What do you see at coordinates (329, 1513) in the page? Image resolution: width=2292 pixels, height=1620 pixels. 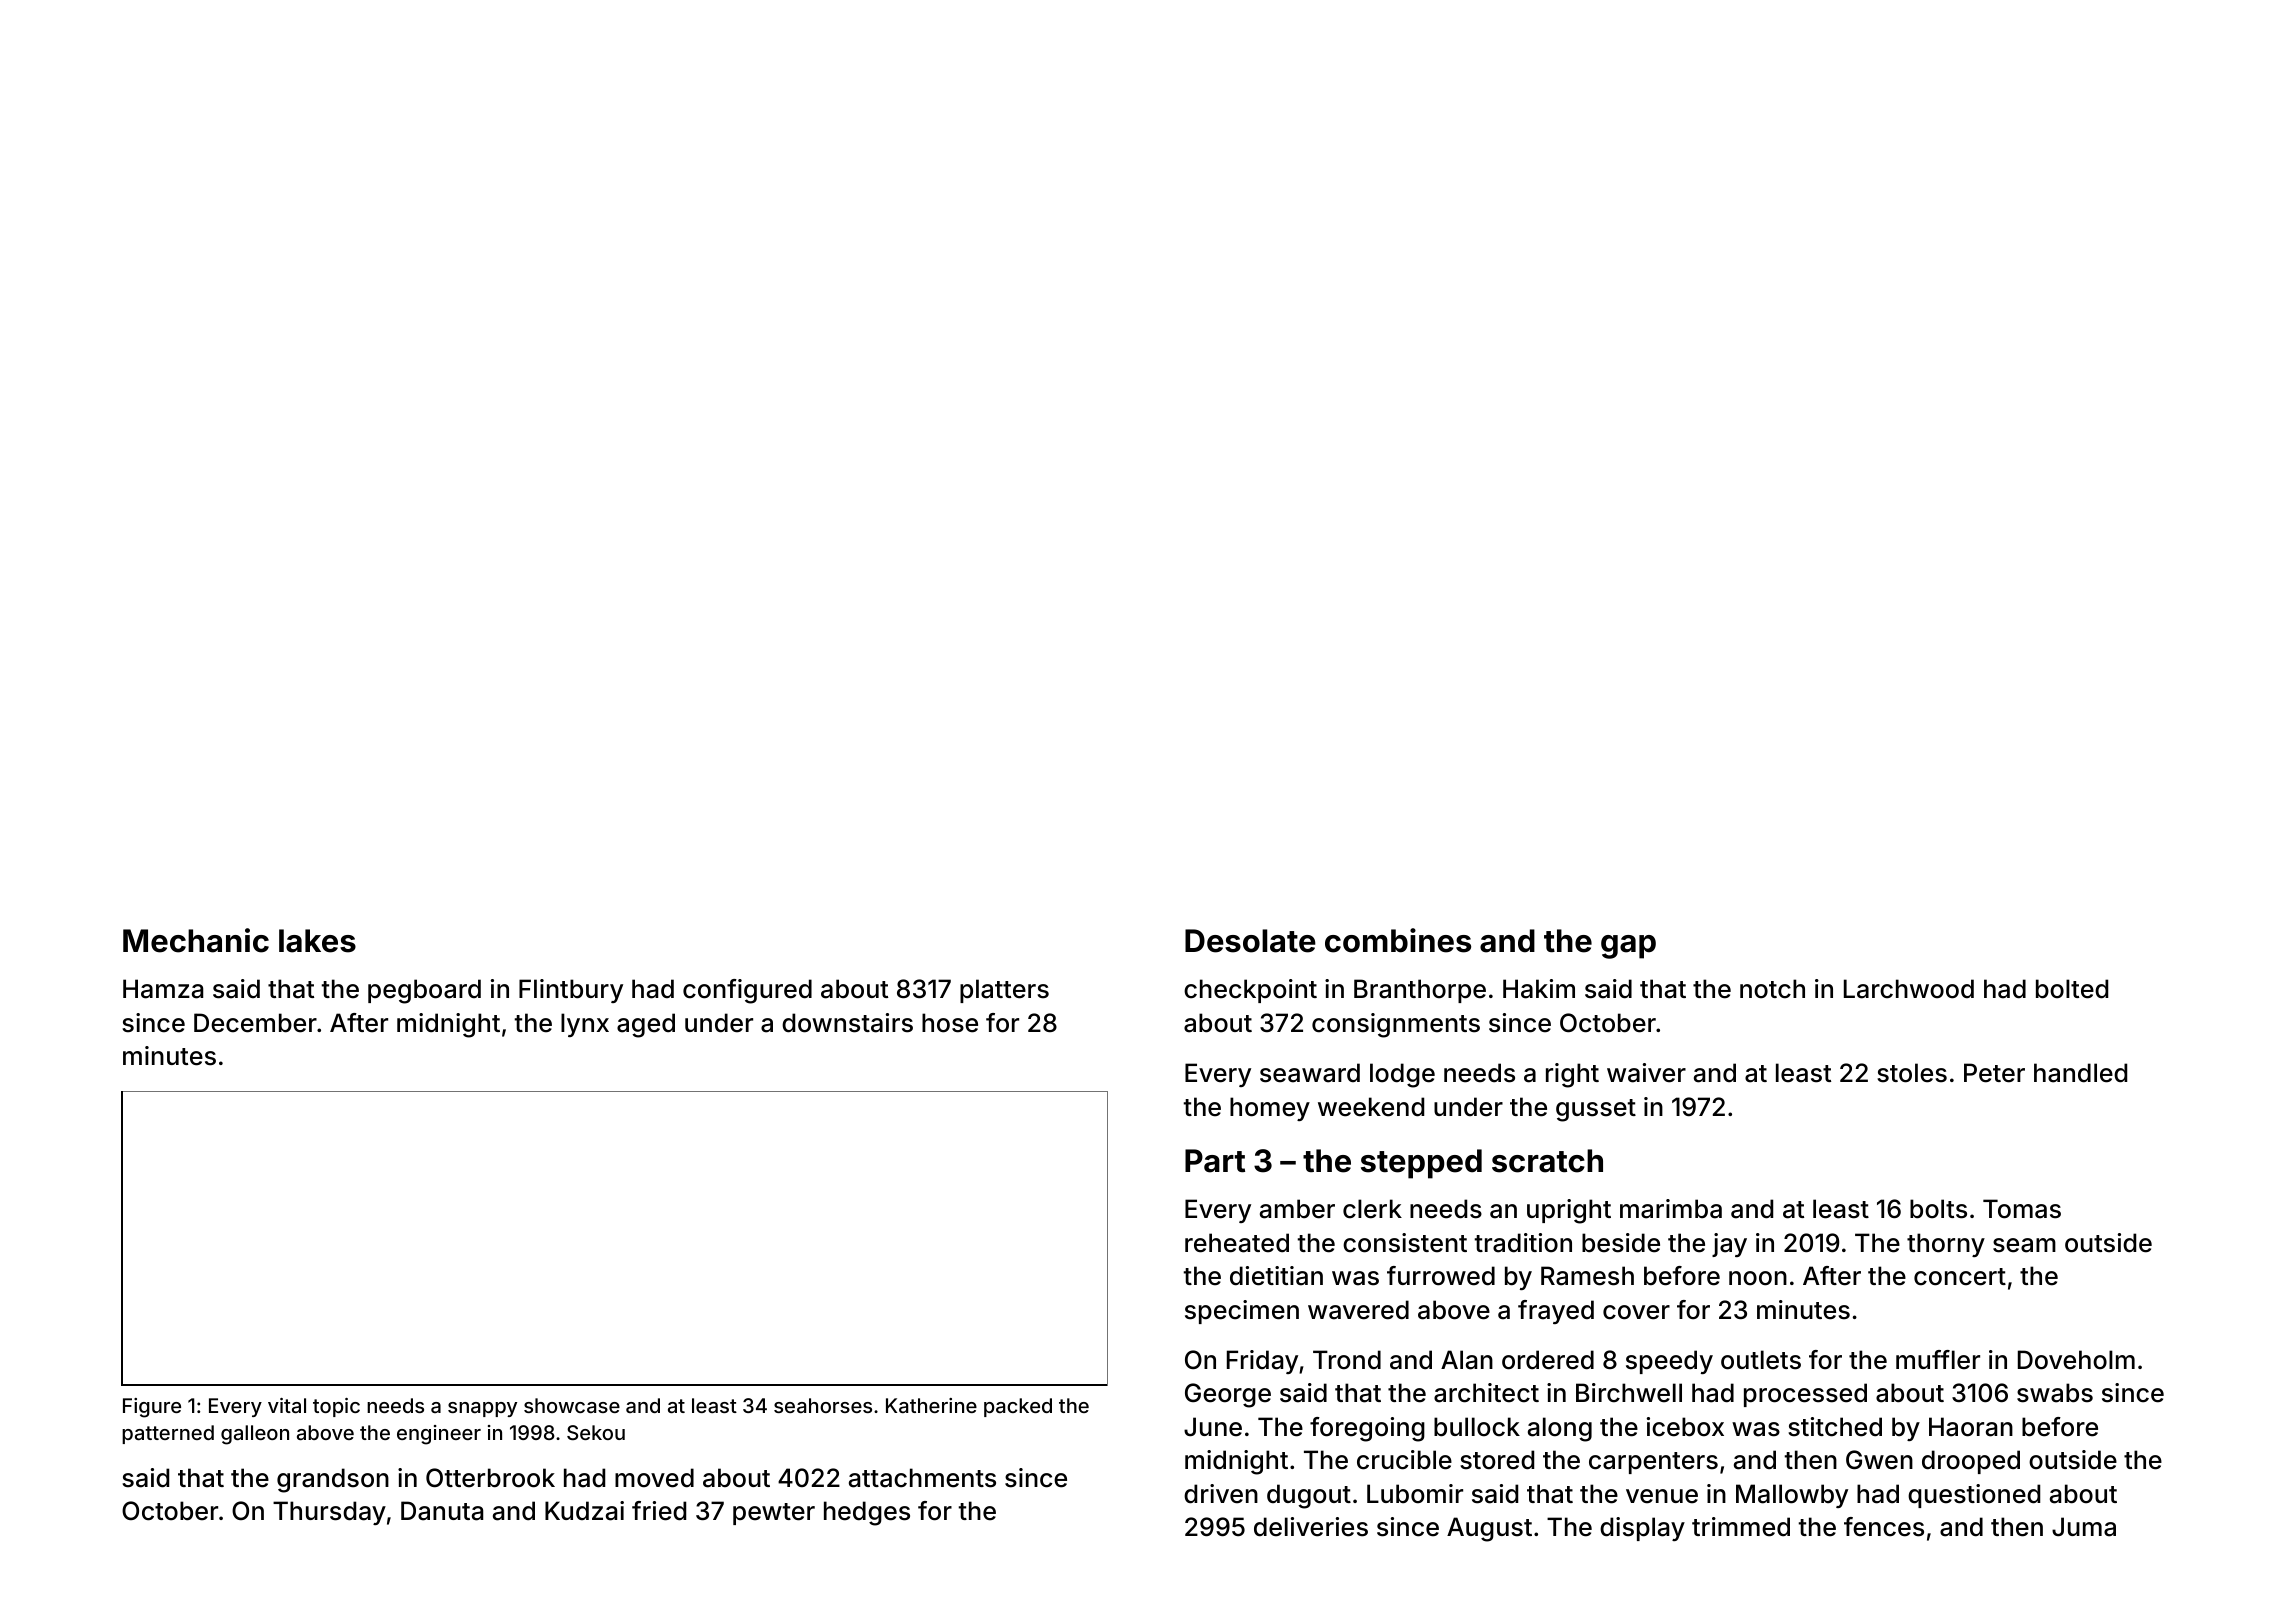 I see `Thursday` at bounding box center [329, 1513].
